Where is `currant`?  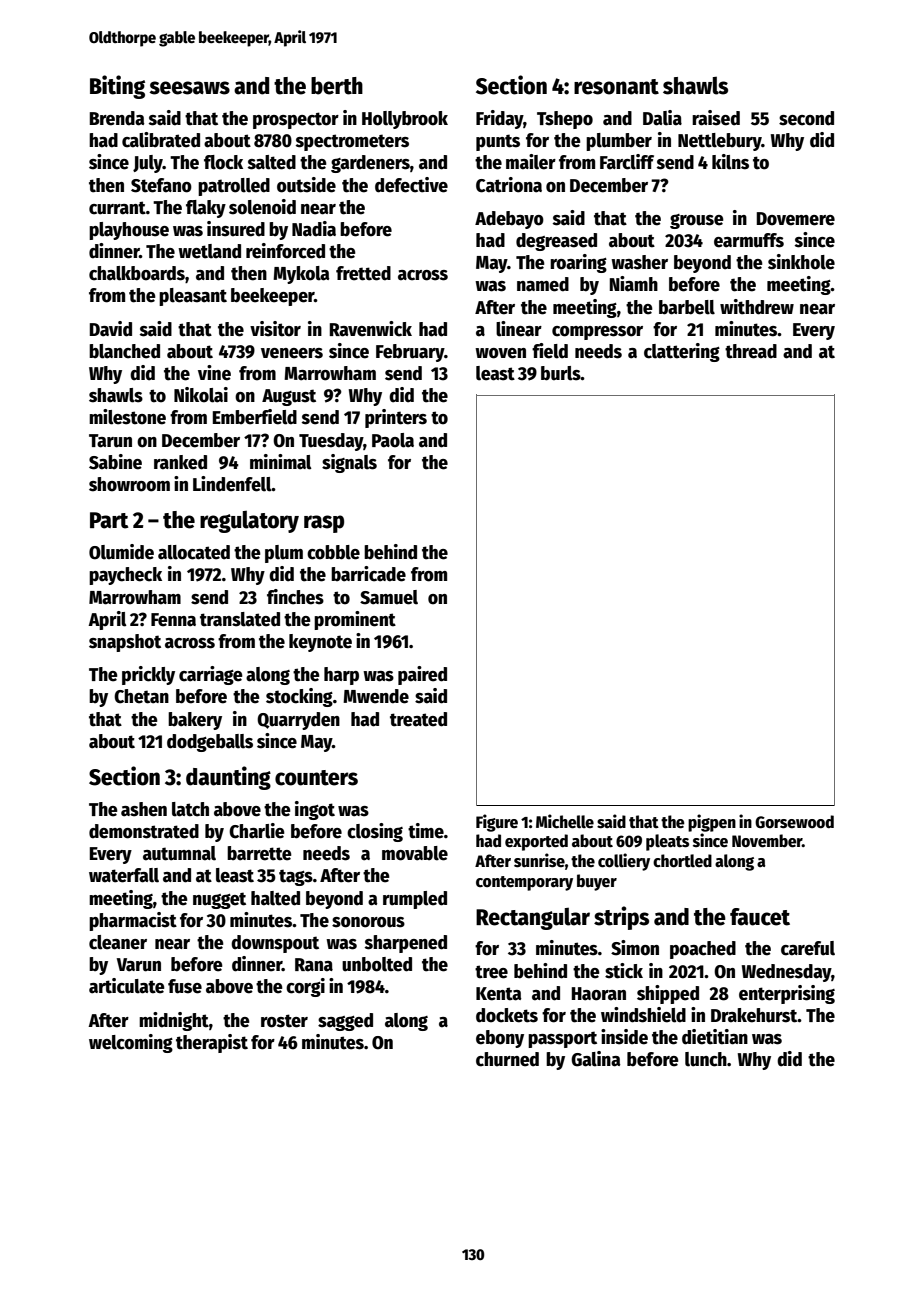 currant is located at coordinates (117, 208).
